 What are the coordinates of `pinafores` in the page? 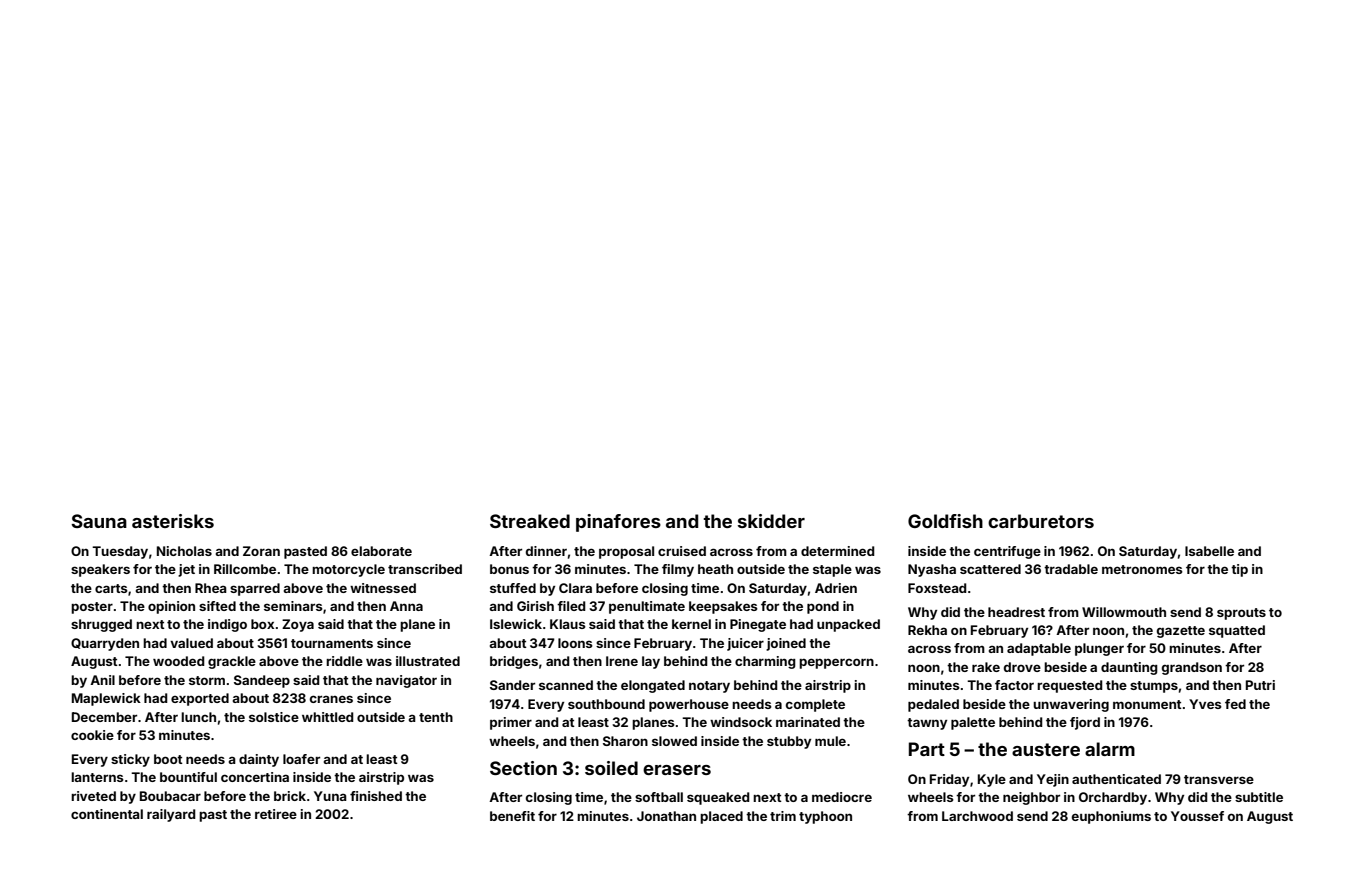 It's located at (618, 523).
